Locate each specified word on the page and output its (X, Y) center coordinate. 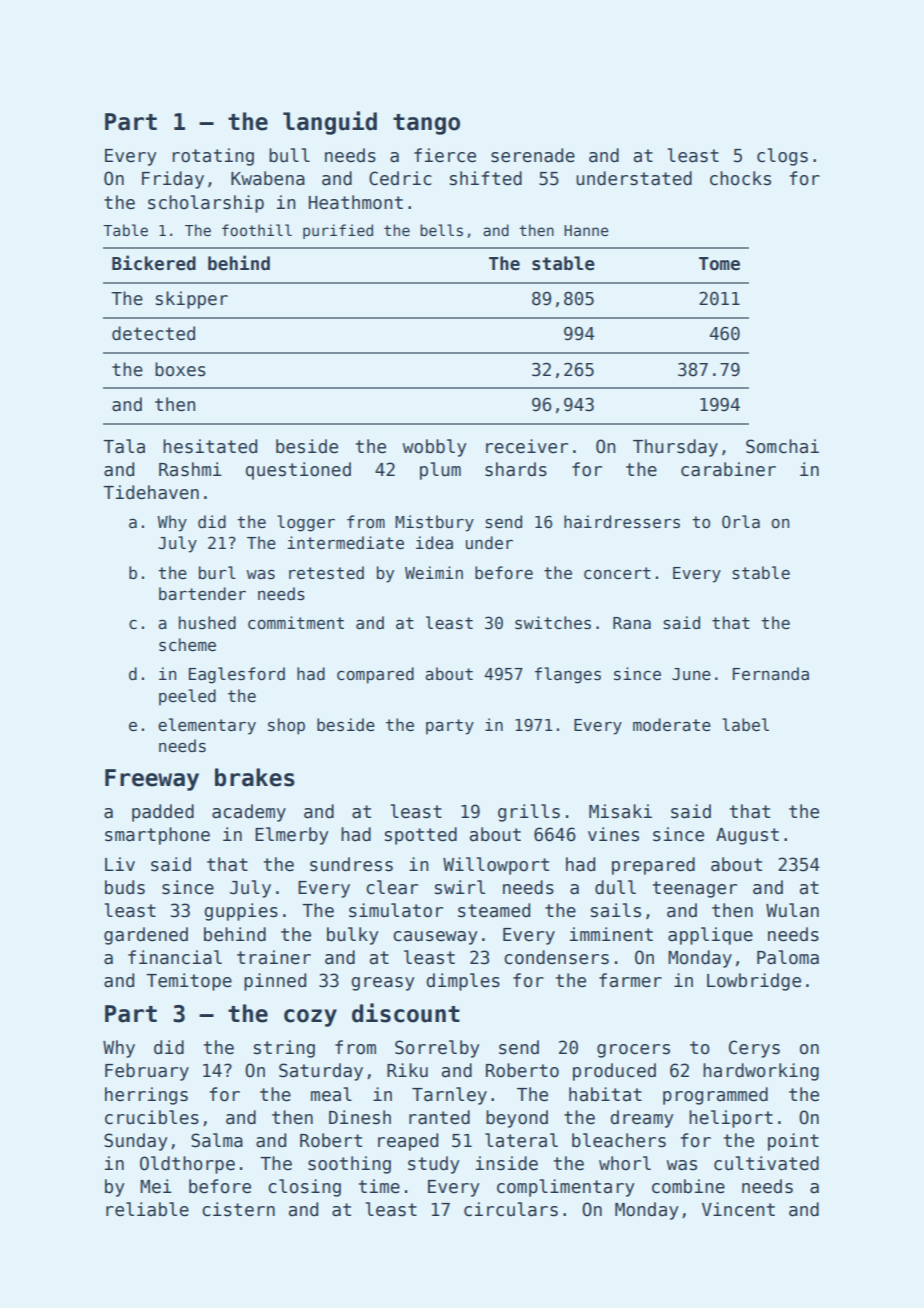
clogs (782, 157)
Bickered (154, 263)
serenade (533, 155)
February (147, 1072)
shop (286, 726)
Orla (741, 521)
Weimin (434, 572)
